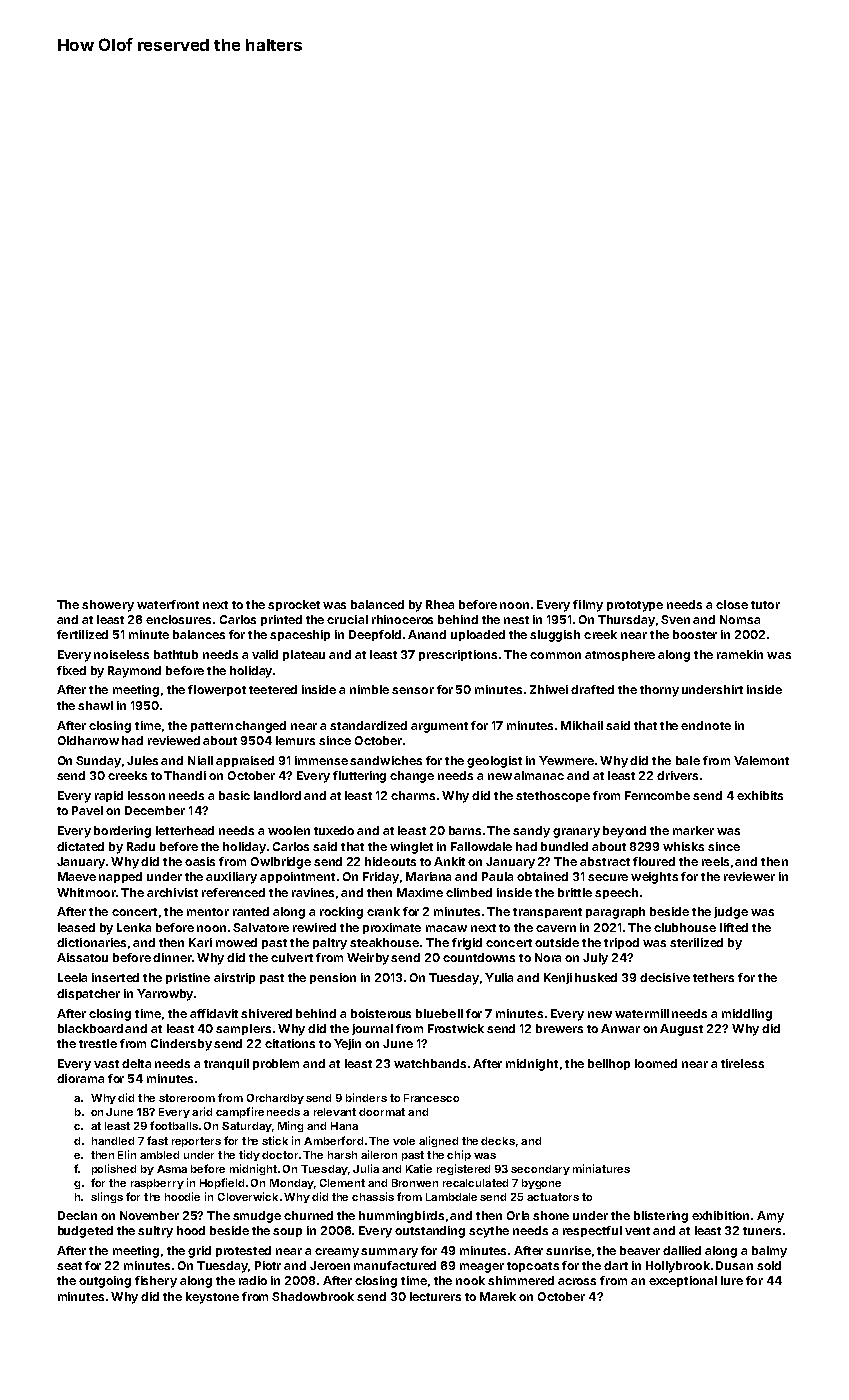 The width and height of the image is (849, 1400). I want to click on Valemont, so click(761, 760).
